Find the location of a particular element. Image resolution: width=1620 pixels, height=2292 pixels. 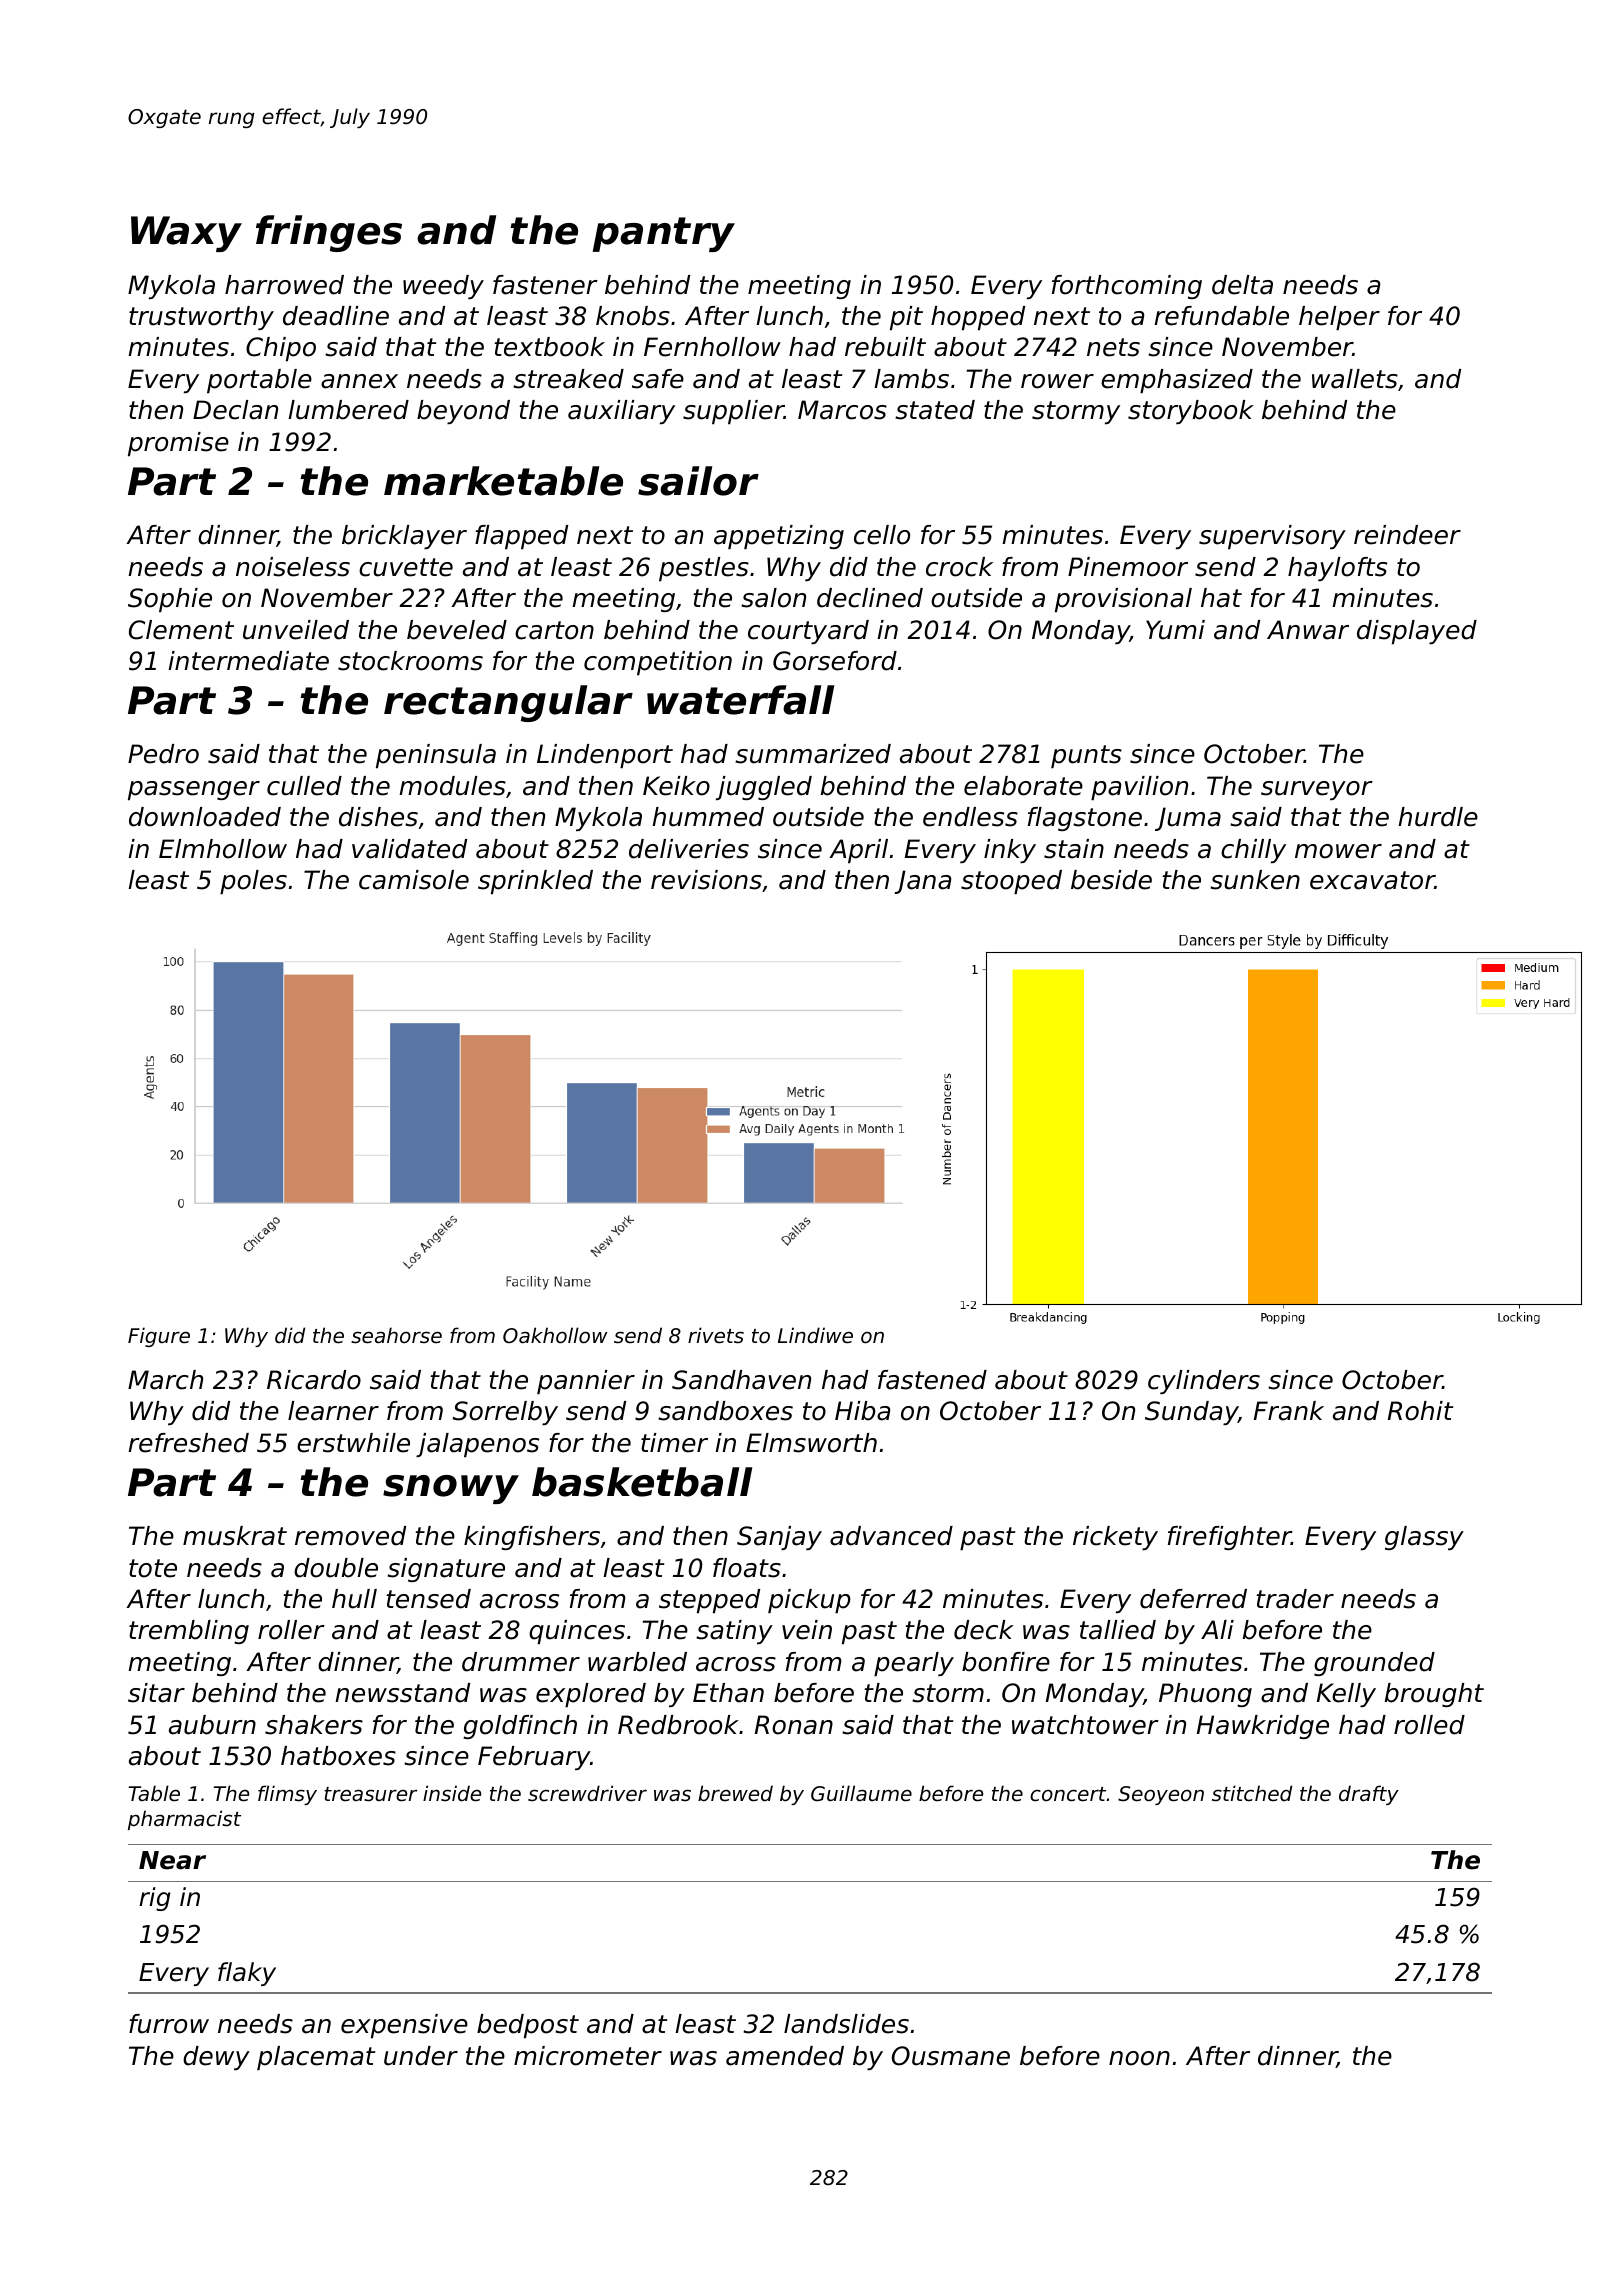

dewy is located at coordinates (216, 2058).
